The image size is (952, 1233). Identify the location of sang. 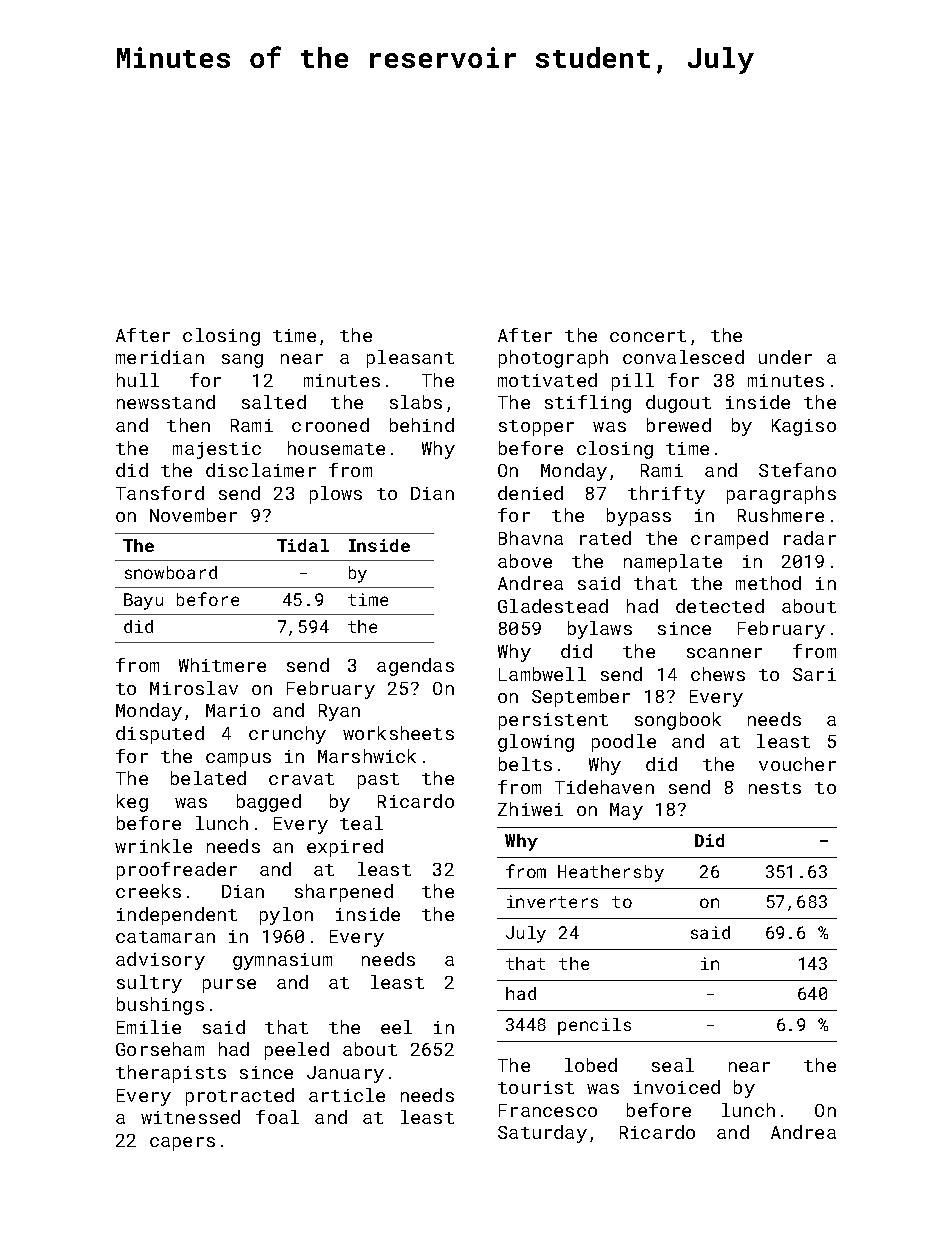
(242, 361).
